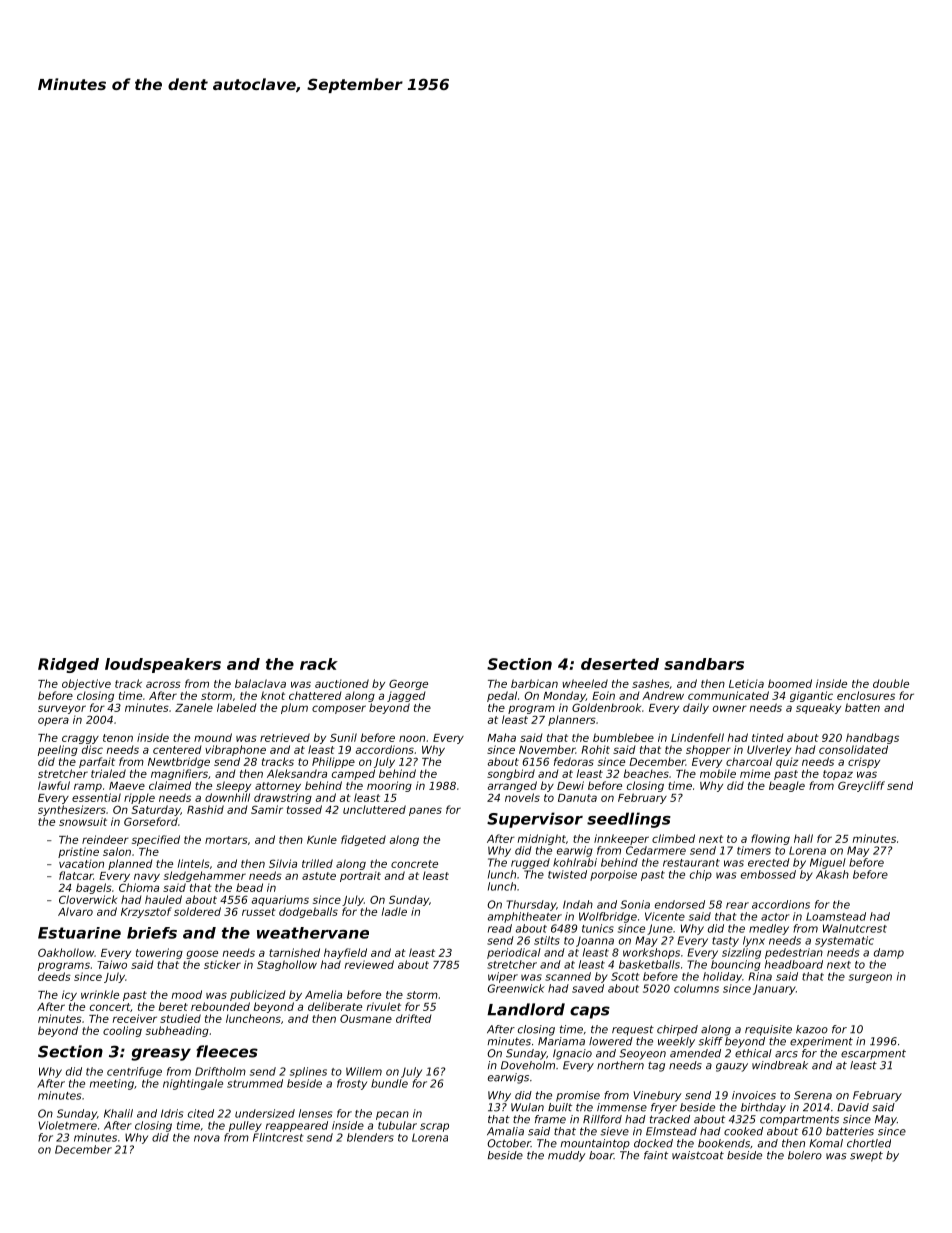  What do you see at coordinates (408, 684) in the page?
I see `George` at bounding box center [408, 684].
